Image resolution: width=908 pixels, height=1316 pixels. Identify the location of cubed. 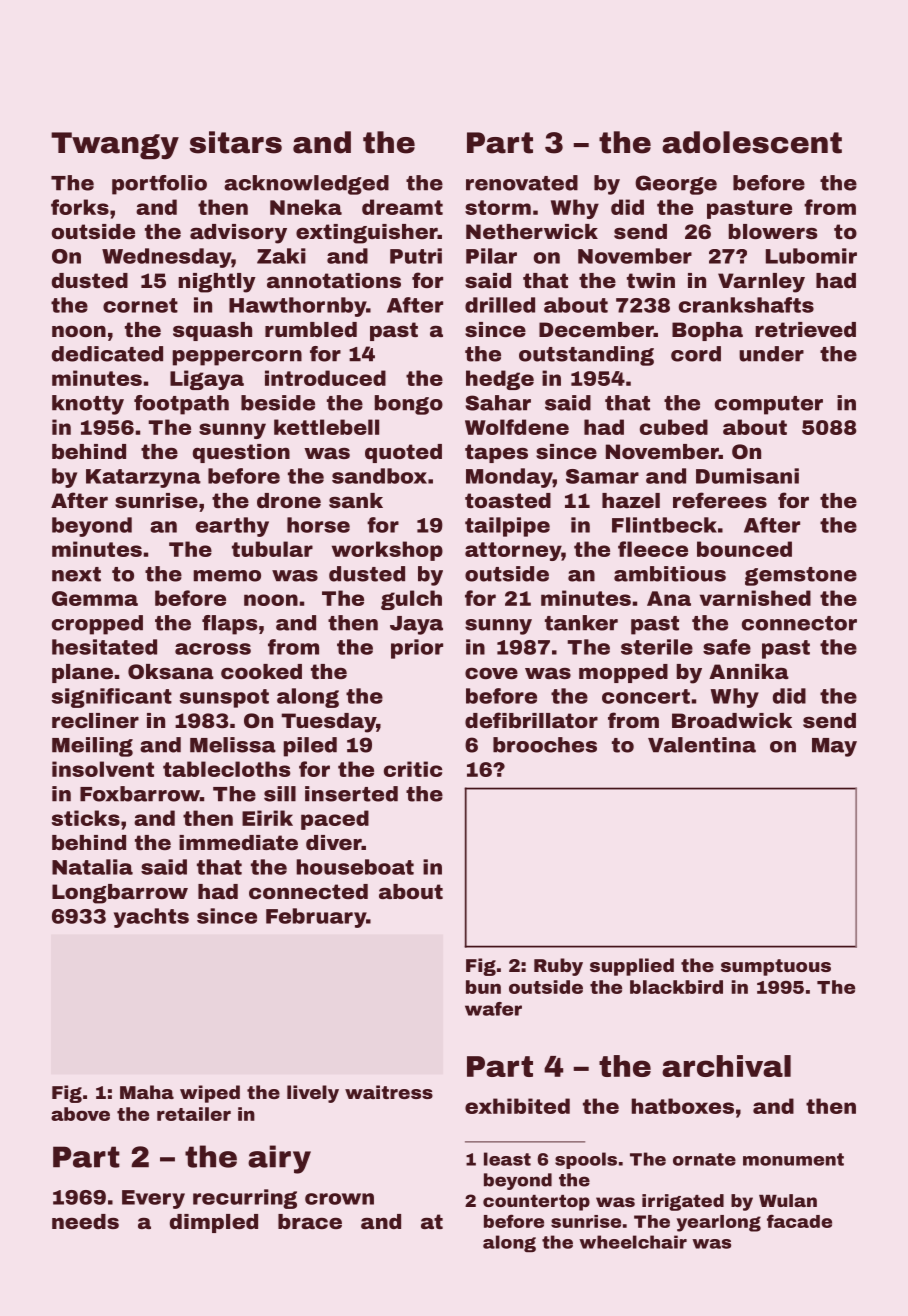
(674, 427).
